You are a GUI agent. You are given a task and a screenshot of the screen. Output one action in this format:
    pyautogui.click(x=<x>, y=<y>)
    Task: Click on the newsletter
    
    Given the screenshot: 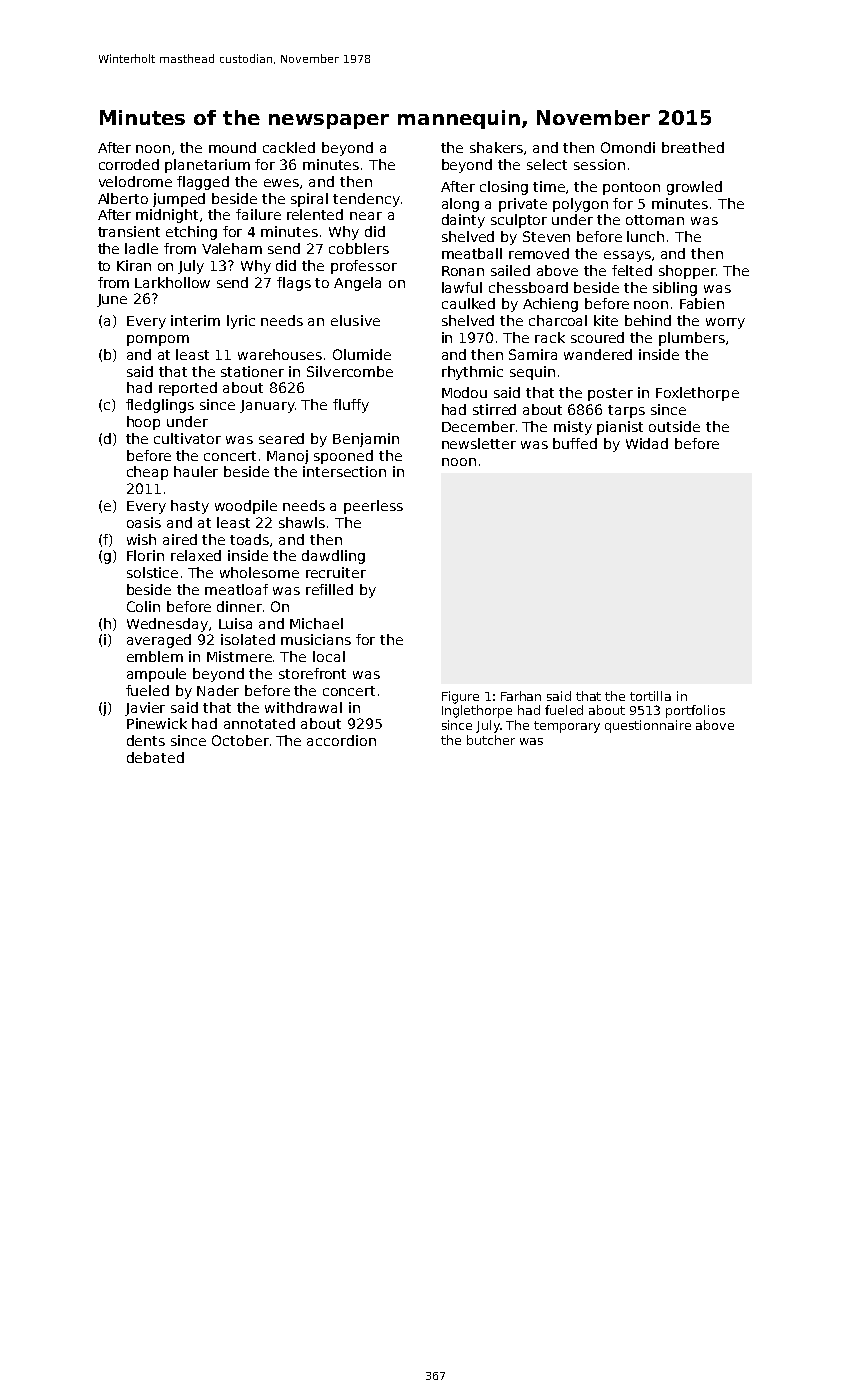 What is the action you would take?
    pyautogui.click(x=479, y=443)
